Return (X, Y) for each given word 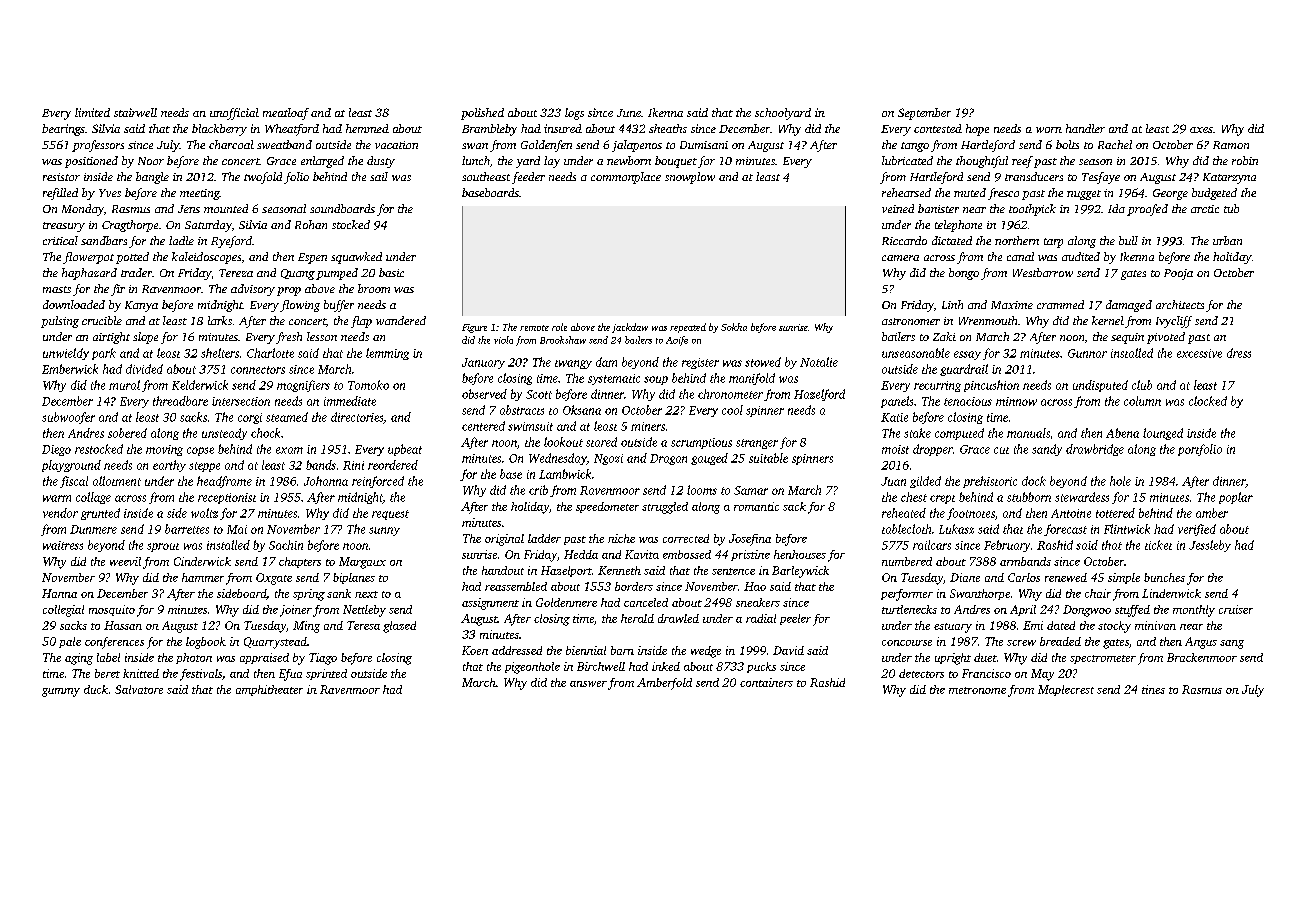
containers (766, 682)
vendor (60, 513)
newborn (629, 160)
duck (96, 689)
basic (391, 272)
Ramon (1231, 145)
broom (374, 288)
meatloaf (286, 114)
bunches (1164, 577)
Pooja (1178, 274)
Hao (755, 586)
